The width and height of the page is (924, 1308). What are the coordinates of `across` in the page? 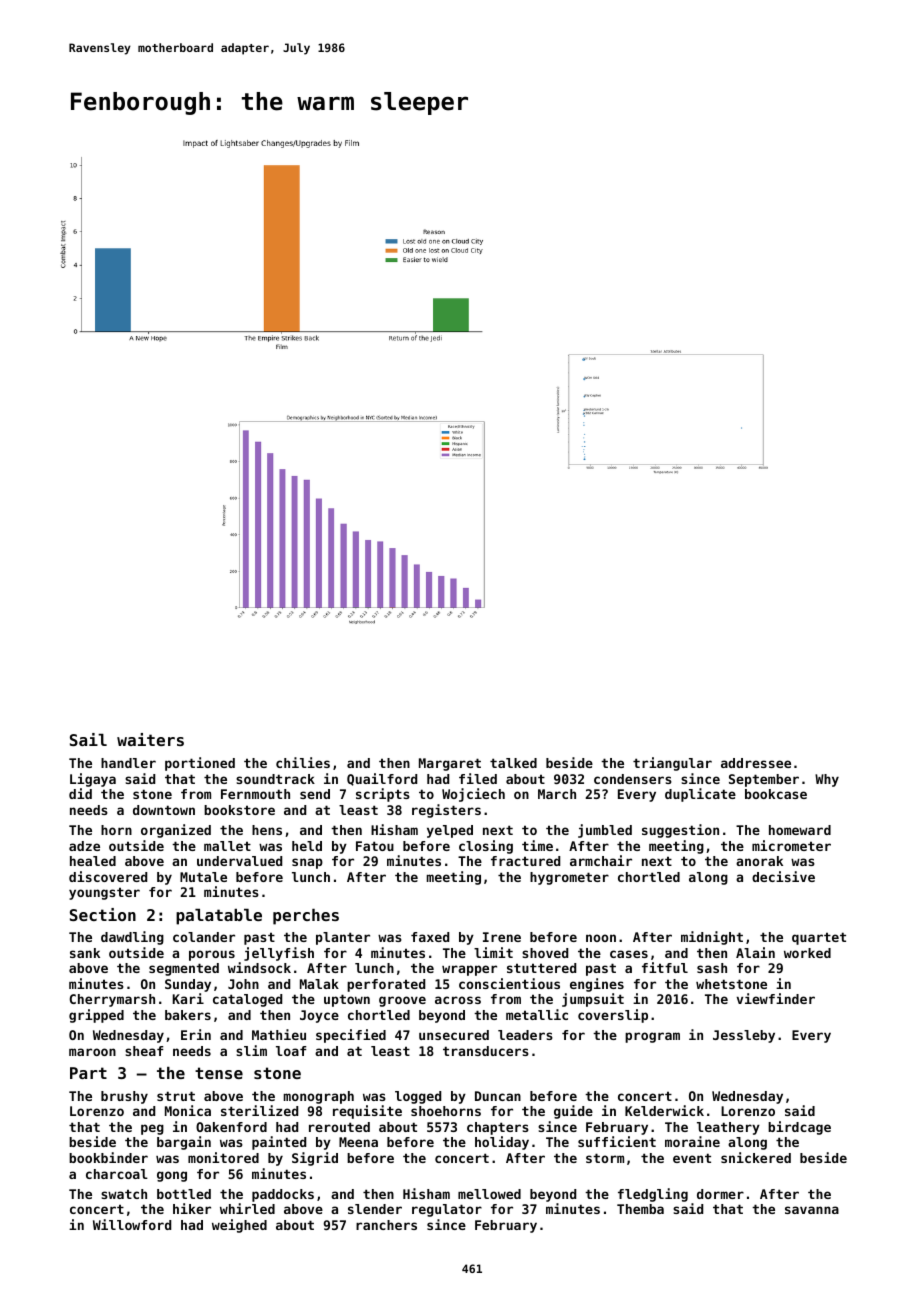 It's located at (458, 1000).
